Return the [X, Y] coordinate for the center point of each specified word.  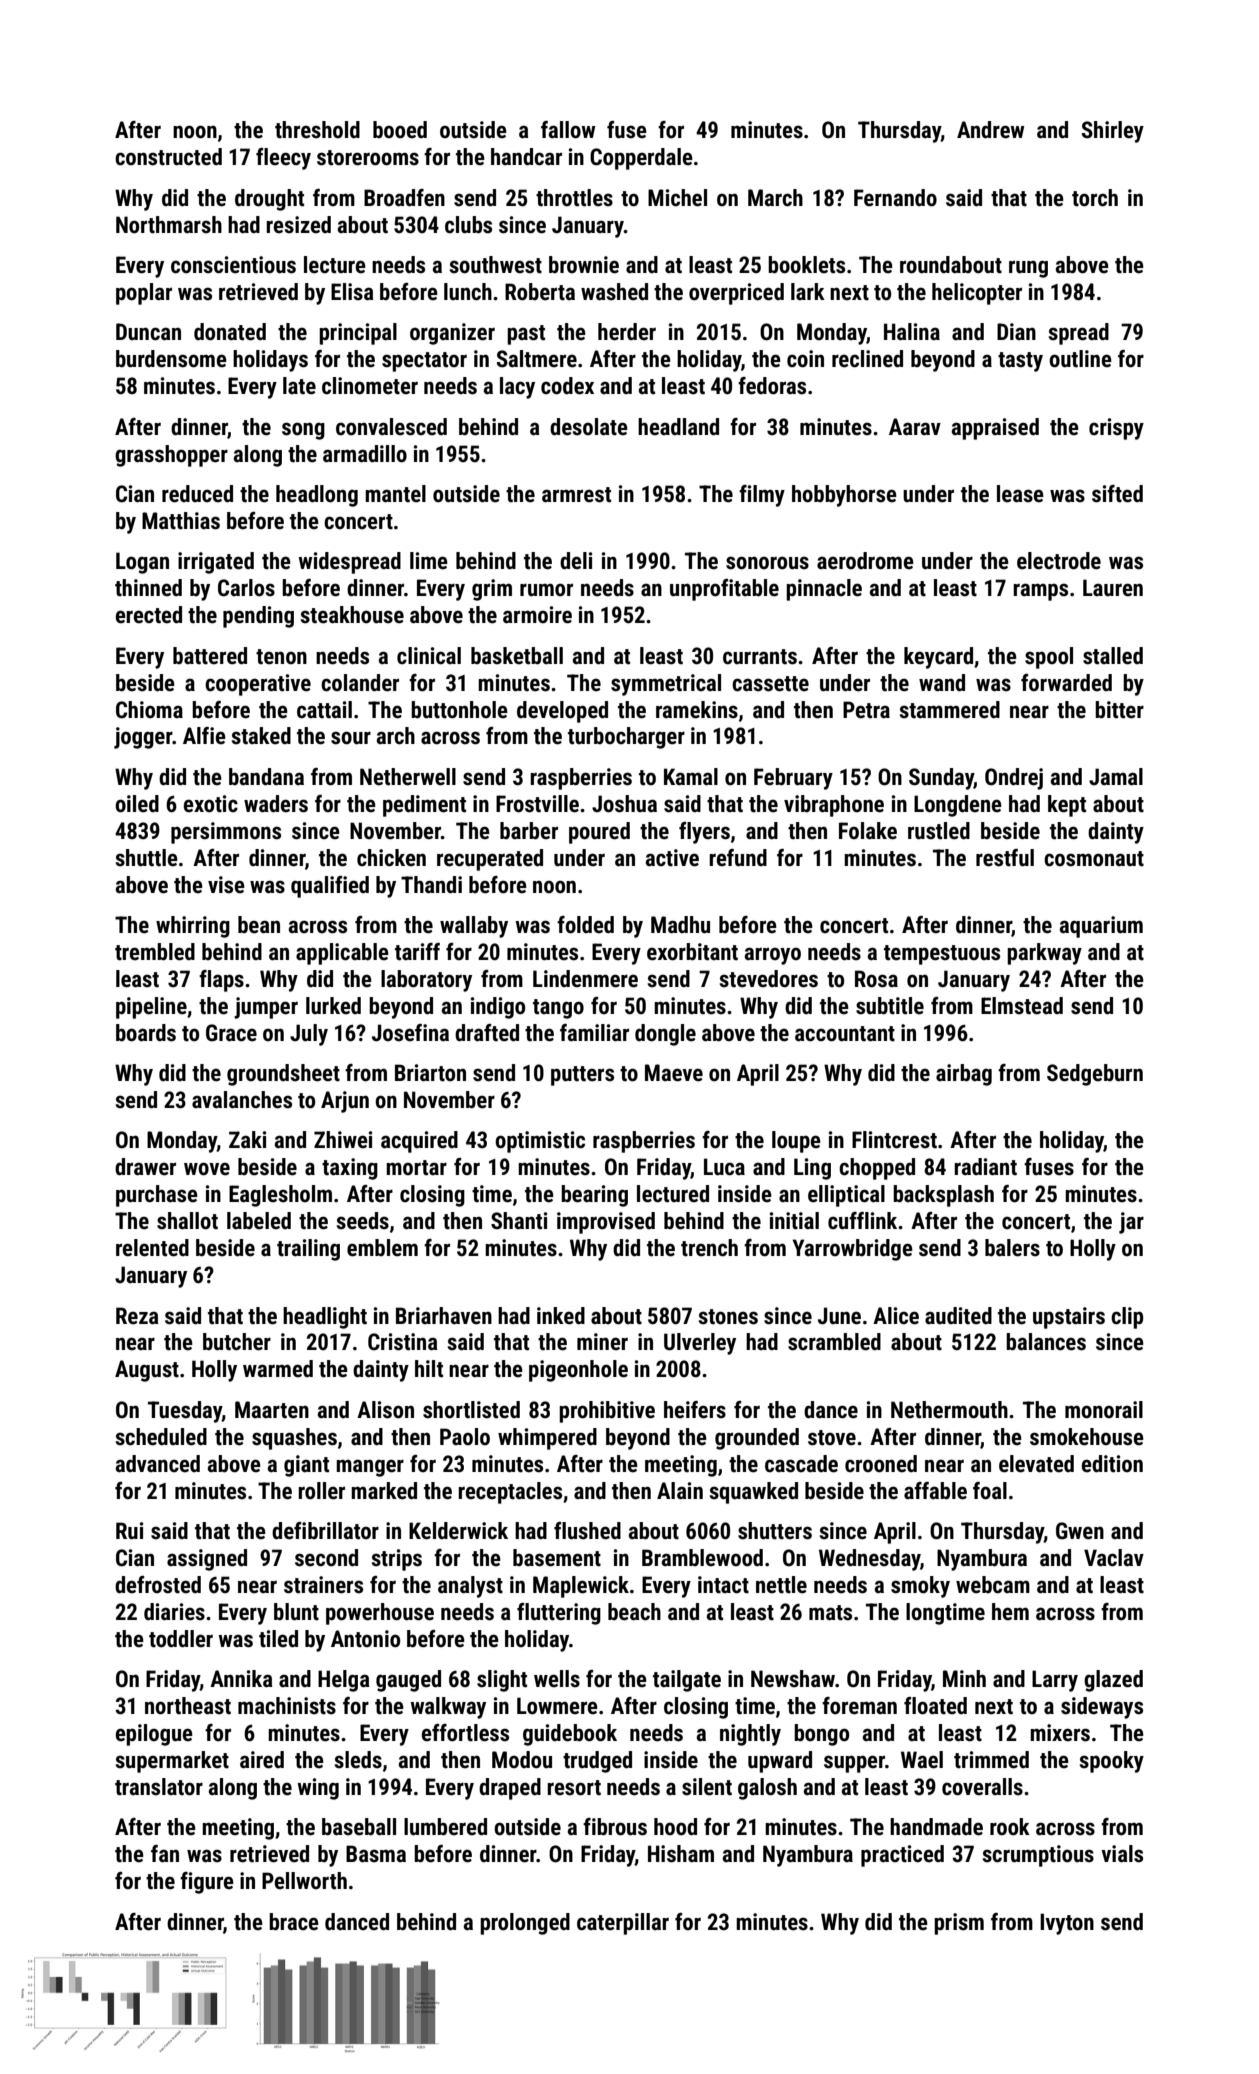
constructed [168, 157]
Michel [677, 198]
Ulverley [700, 1344]
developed [562, 712]
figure [207, 1883]
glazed [1113, 1681]
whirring [193, 927]
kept [1067, 806]
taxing [350, 1169]
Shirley [1113, 132]
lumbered [445, 1827]
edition [1112, 1464]
